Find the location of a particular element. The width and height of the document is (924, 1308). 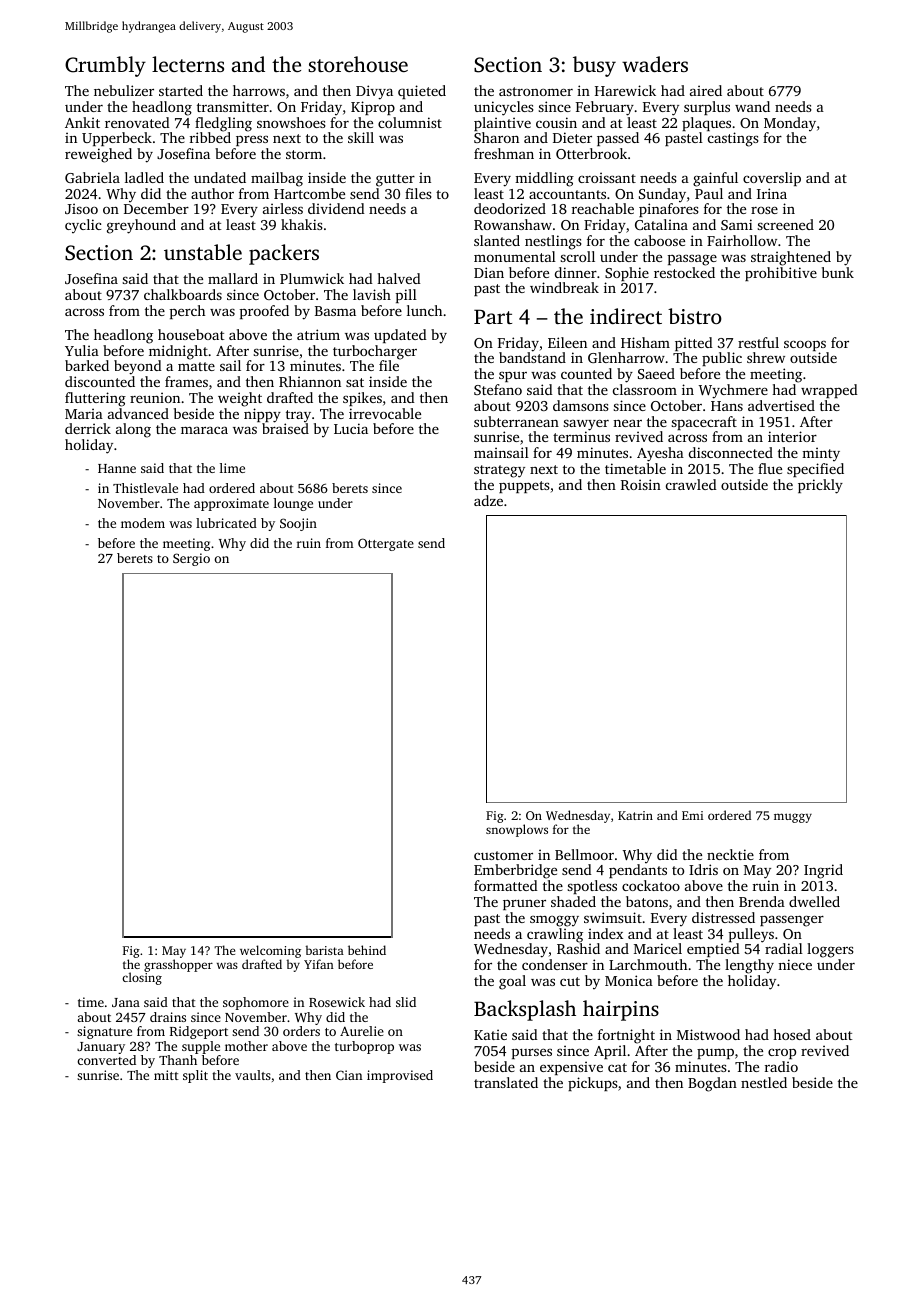

prickly is located at coordinates (820, 486).
